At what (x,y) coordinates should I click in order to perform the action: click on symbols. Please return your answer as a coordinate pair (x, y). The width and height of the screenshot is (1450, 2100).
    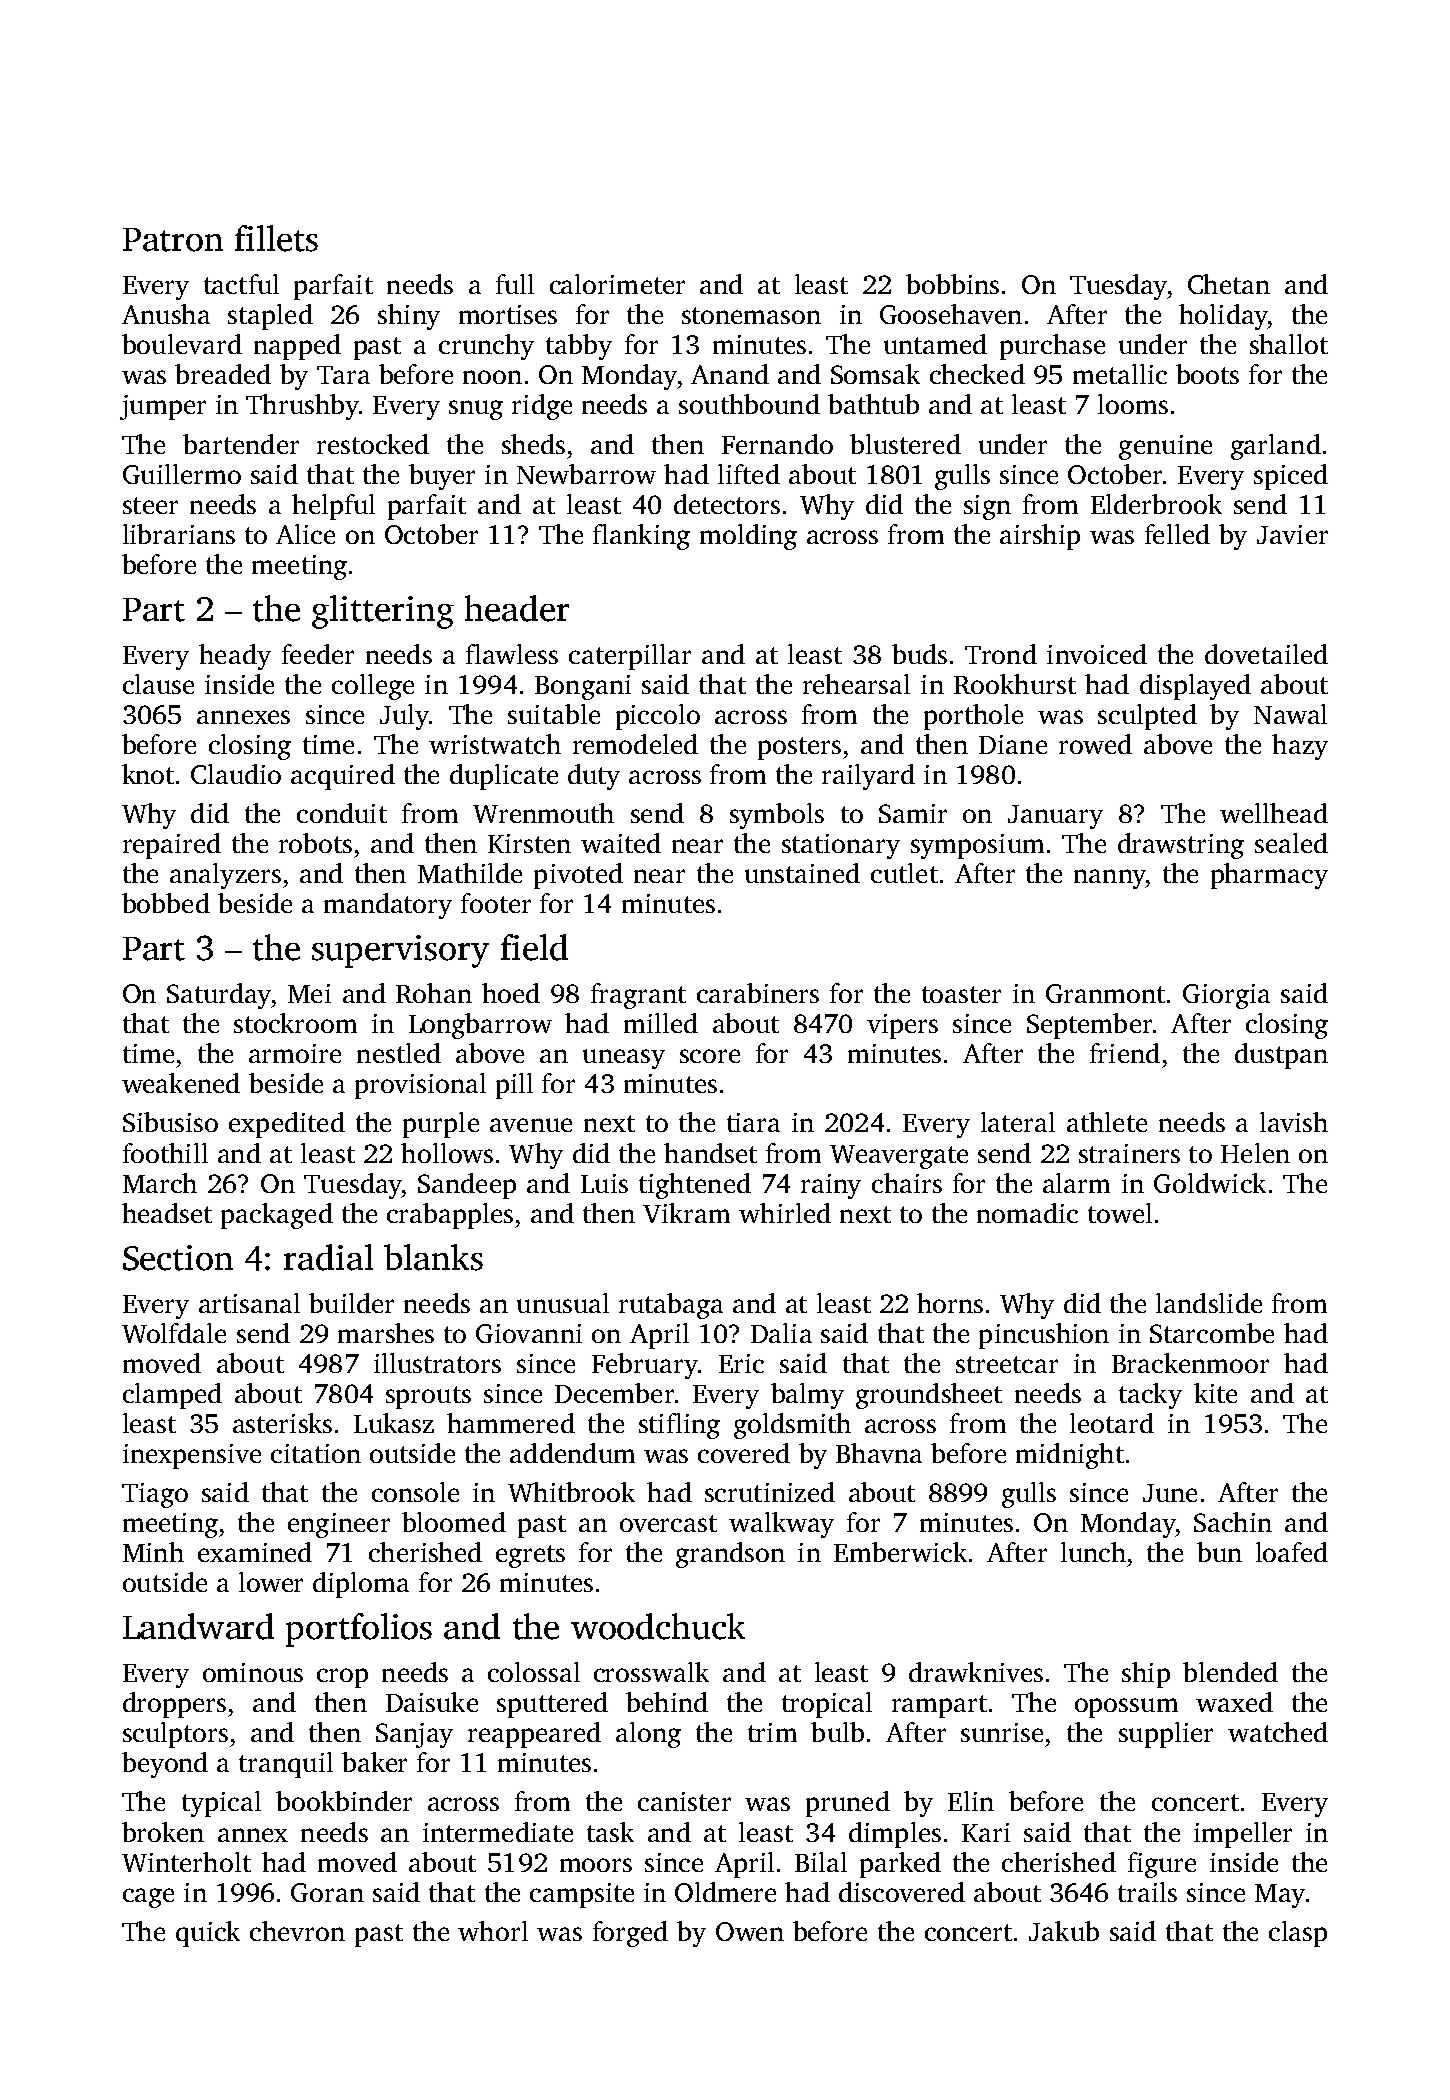
    Looking at the image, I should click on (777, 816).
